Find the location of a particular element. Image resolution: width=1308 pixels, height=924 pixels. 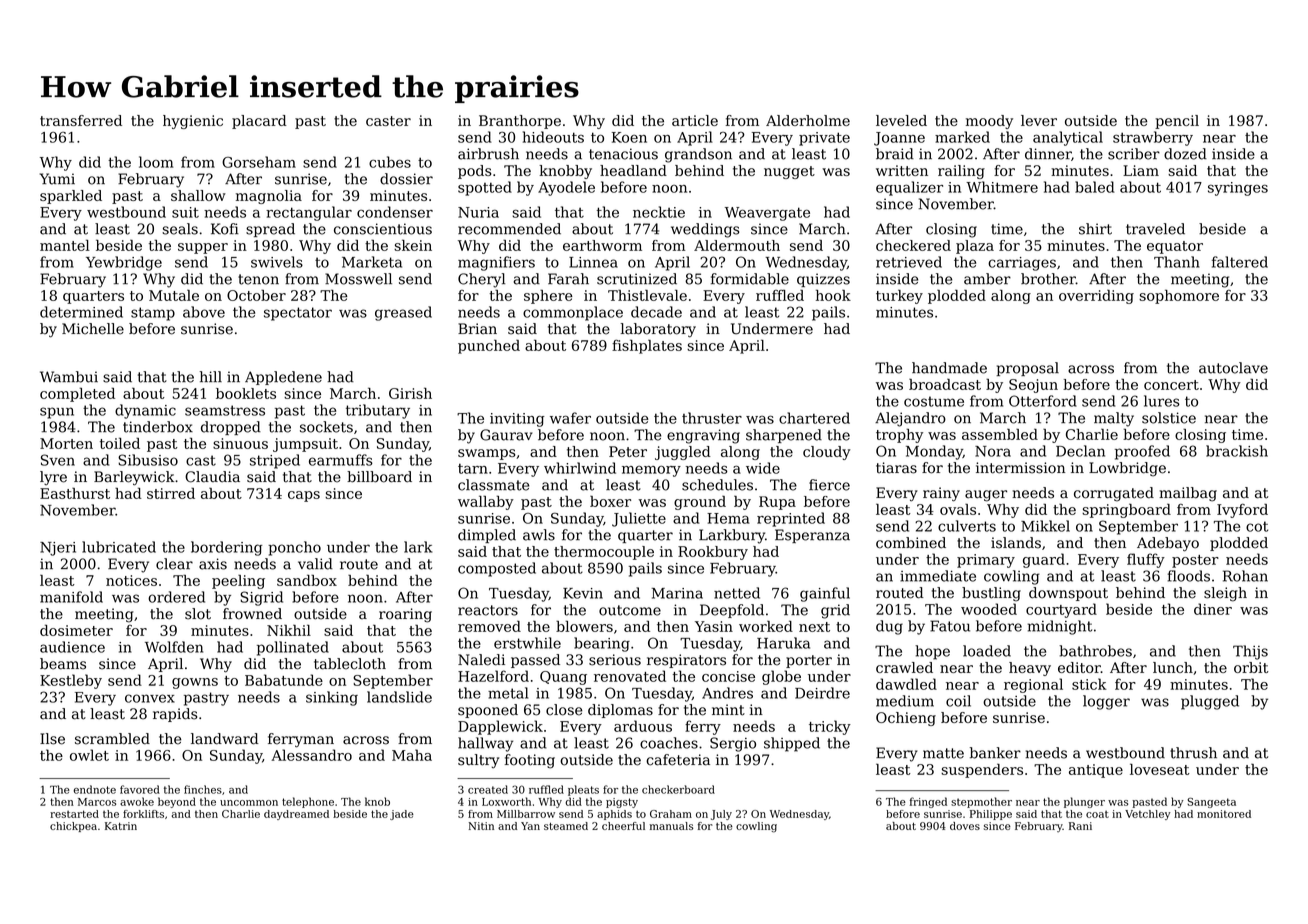

earmuffs is located at coordinates (341, 460).
